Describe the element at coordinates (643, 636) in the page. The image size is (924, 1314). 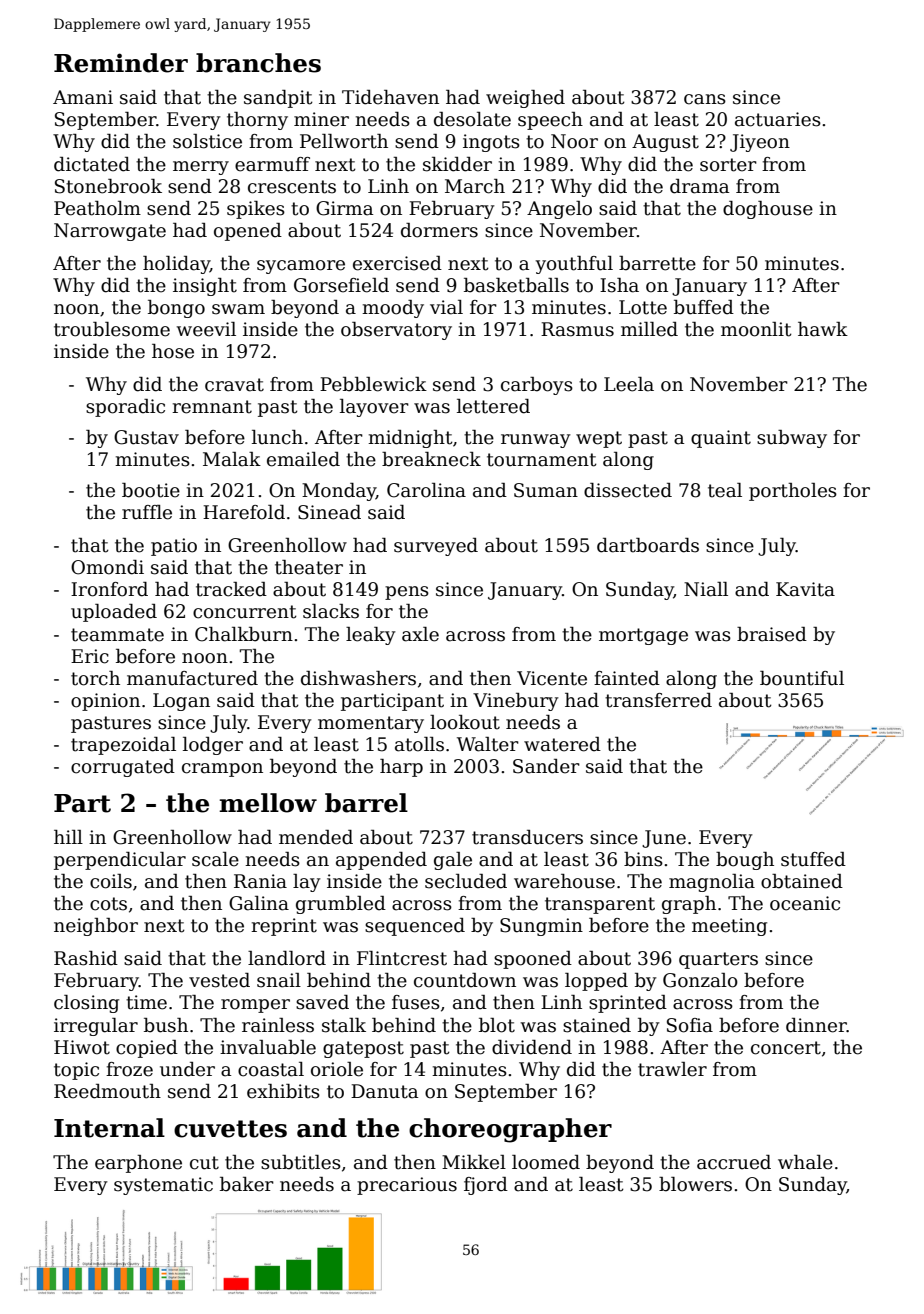
I see `mortgage` at that location.
